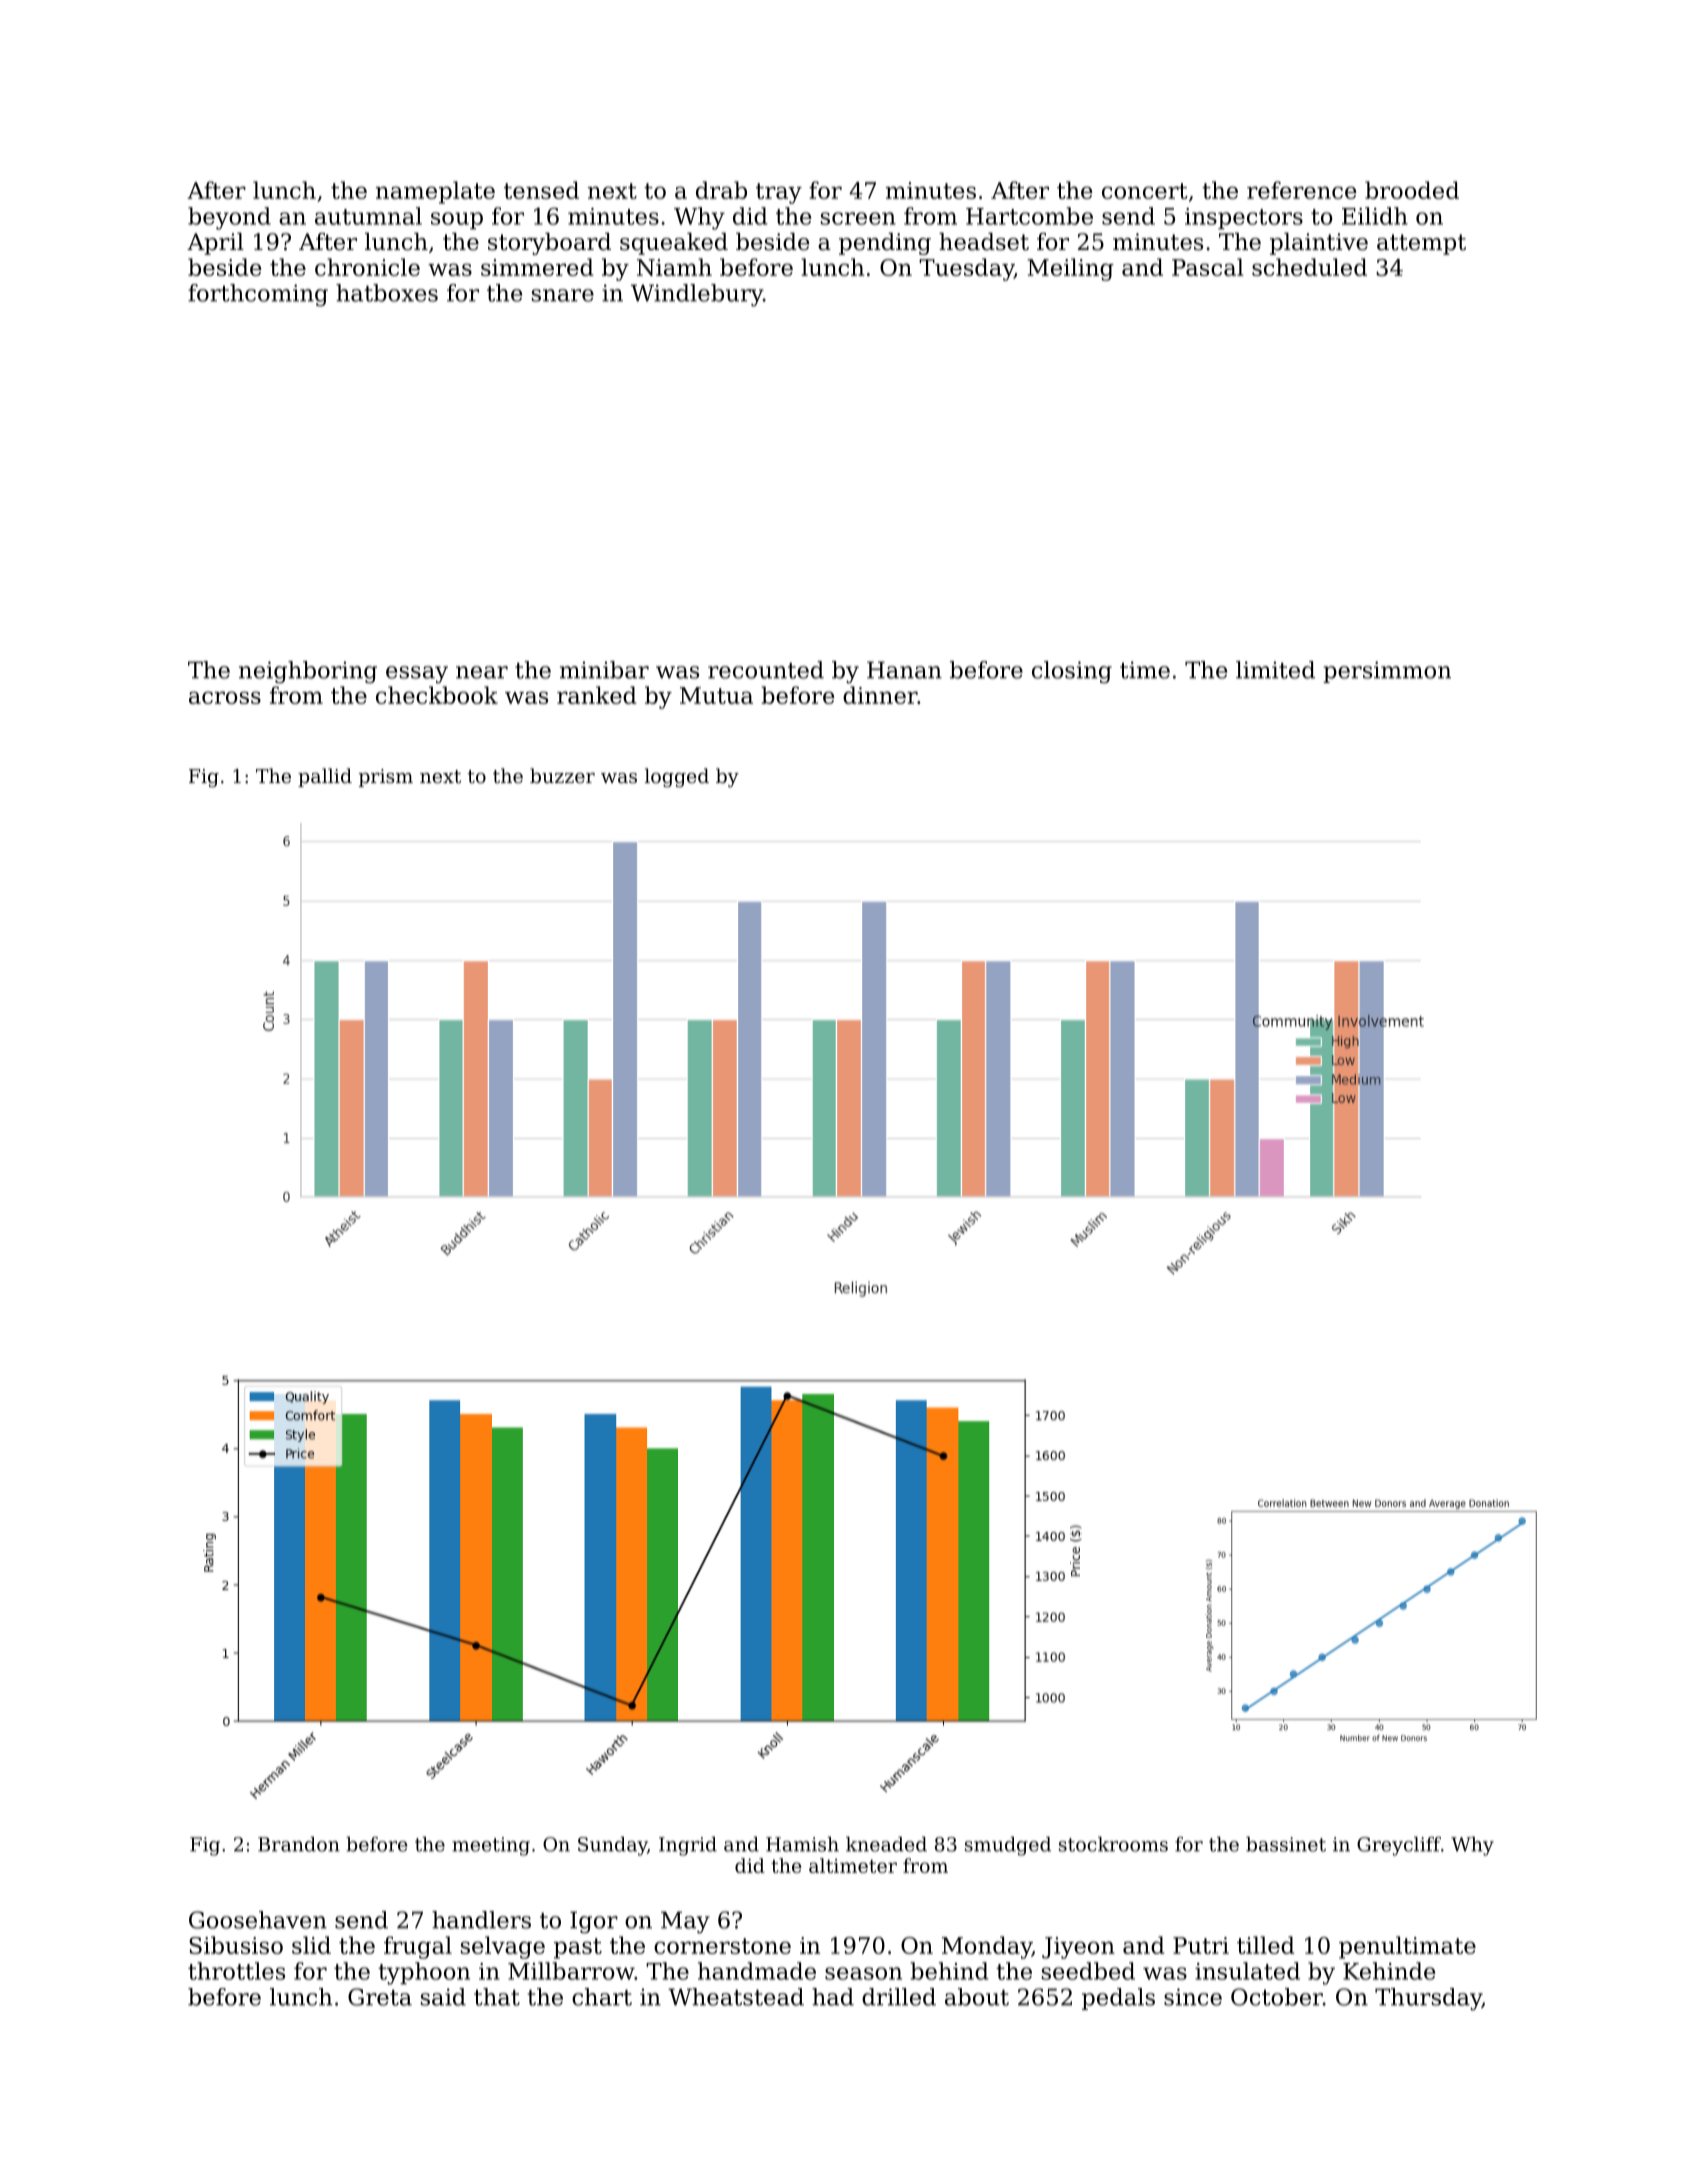 This screenshot has height=2178, width=1683. I want to click on penultimate, so click(1407, 1947).
